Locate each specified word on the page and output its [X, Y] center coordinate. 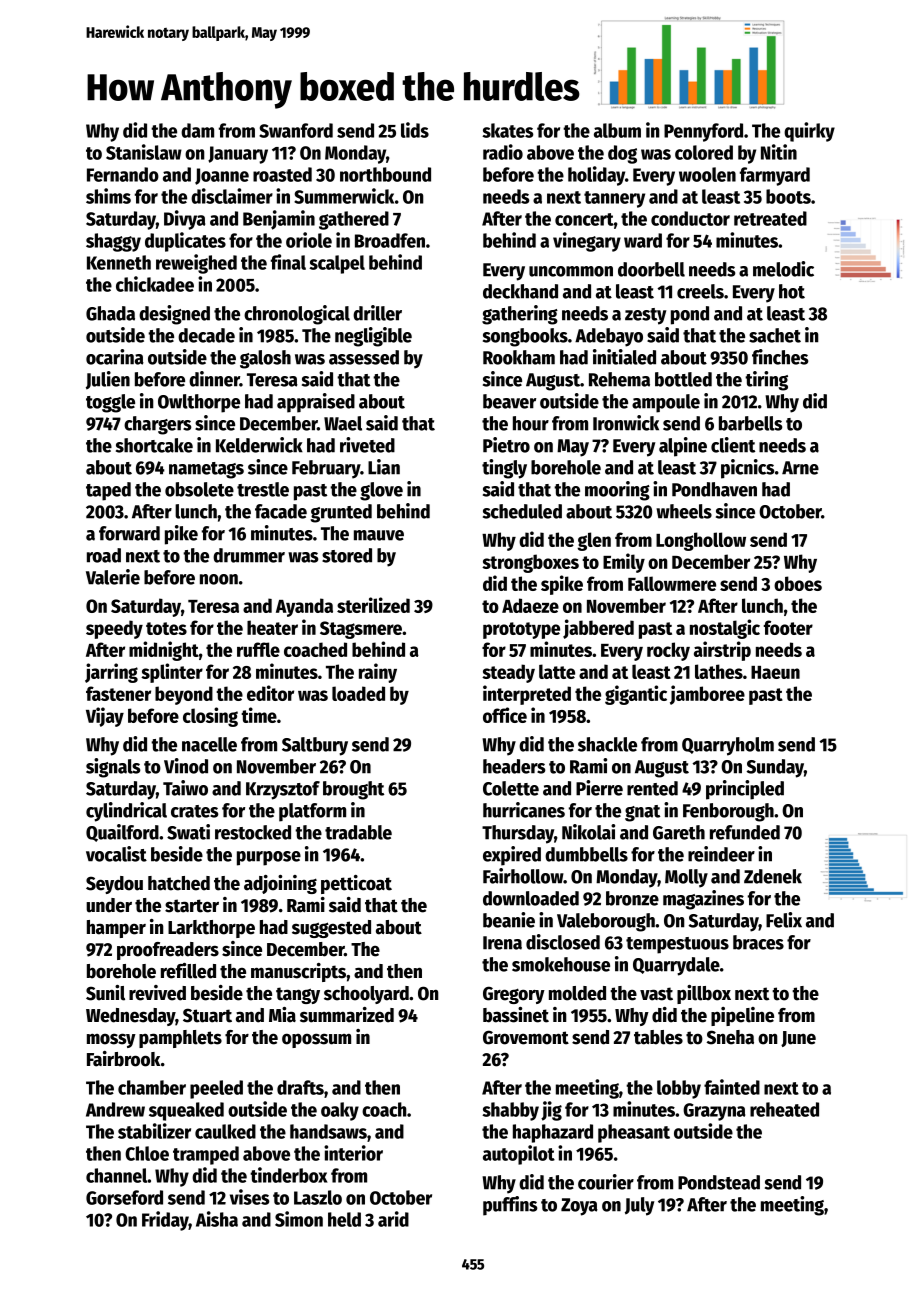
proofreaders [168, 951]
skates [508, 130]
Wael [343, 423]
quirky [809, 132]
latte [557, 671]
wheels [684, 511]
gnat [642, 813]
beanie [509, 920]
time [259, 715]
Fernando [123, 174]
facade [281, 511]
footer [788, 627]
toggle [110, 403]
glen [594, 541]
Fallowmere [672, 583]
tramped [206, 1155]
